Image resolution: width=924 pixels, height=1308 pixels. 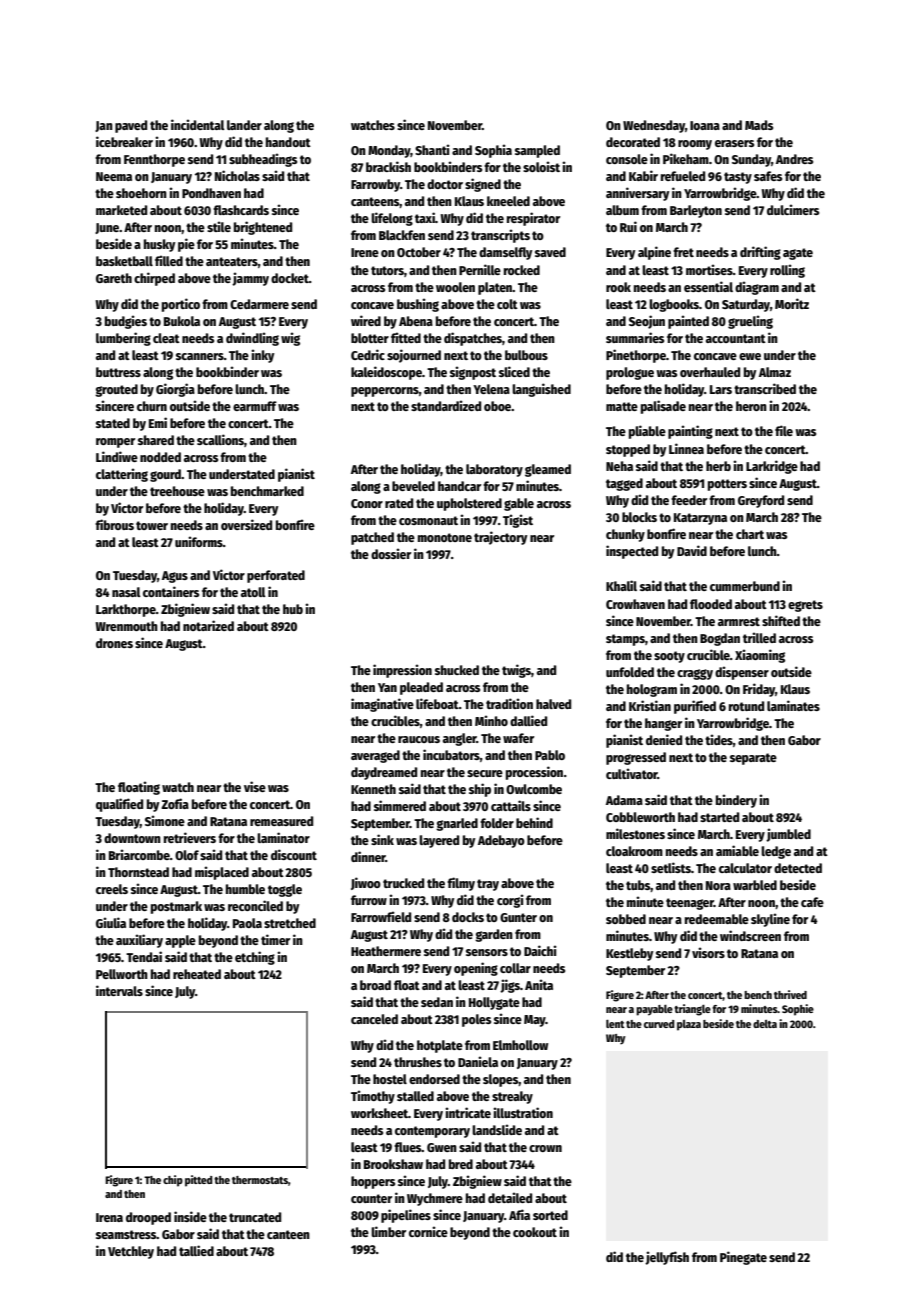 I want to click on Larkridge, so click(x=772, y=467).
